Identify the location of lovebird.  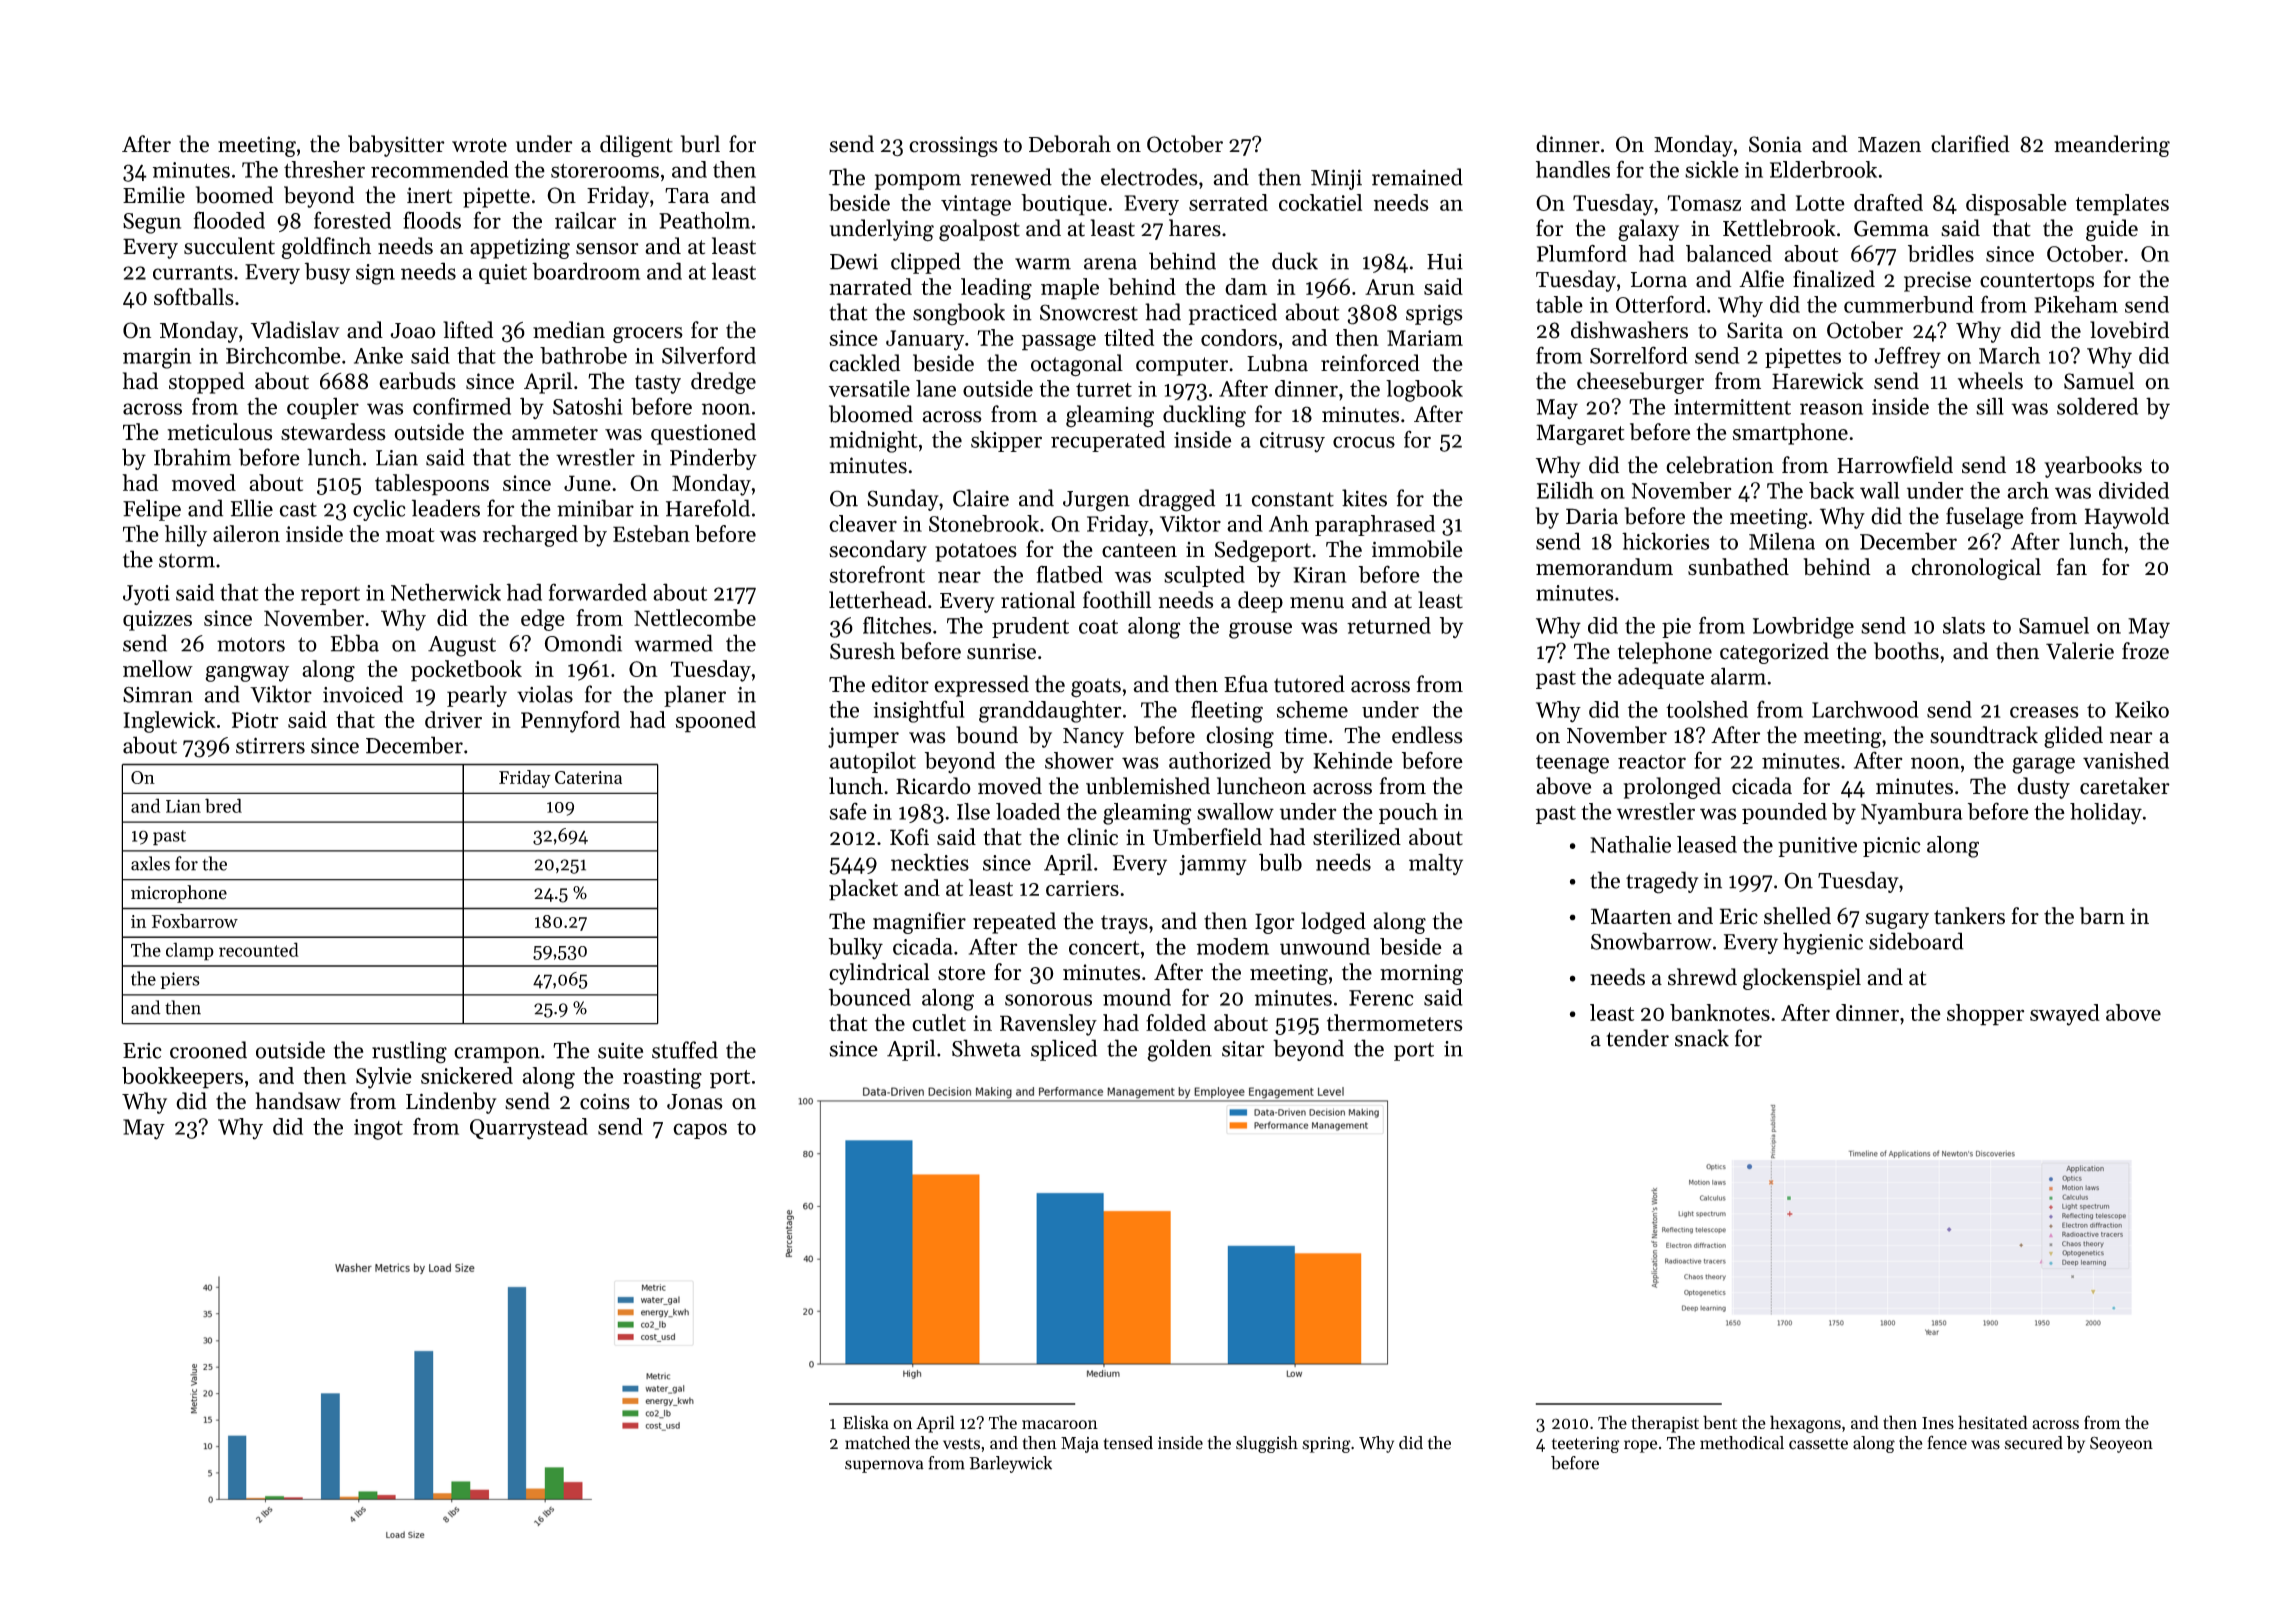
(2129, 330).
